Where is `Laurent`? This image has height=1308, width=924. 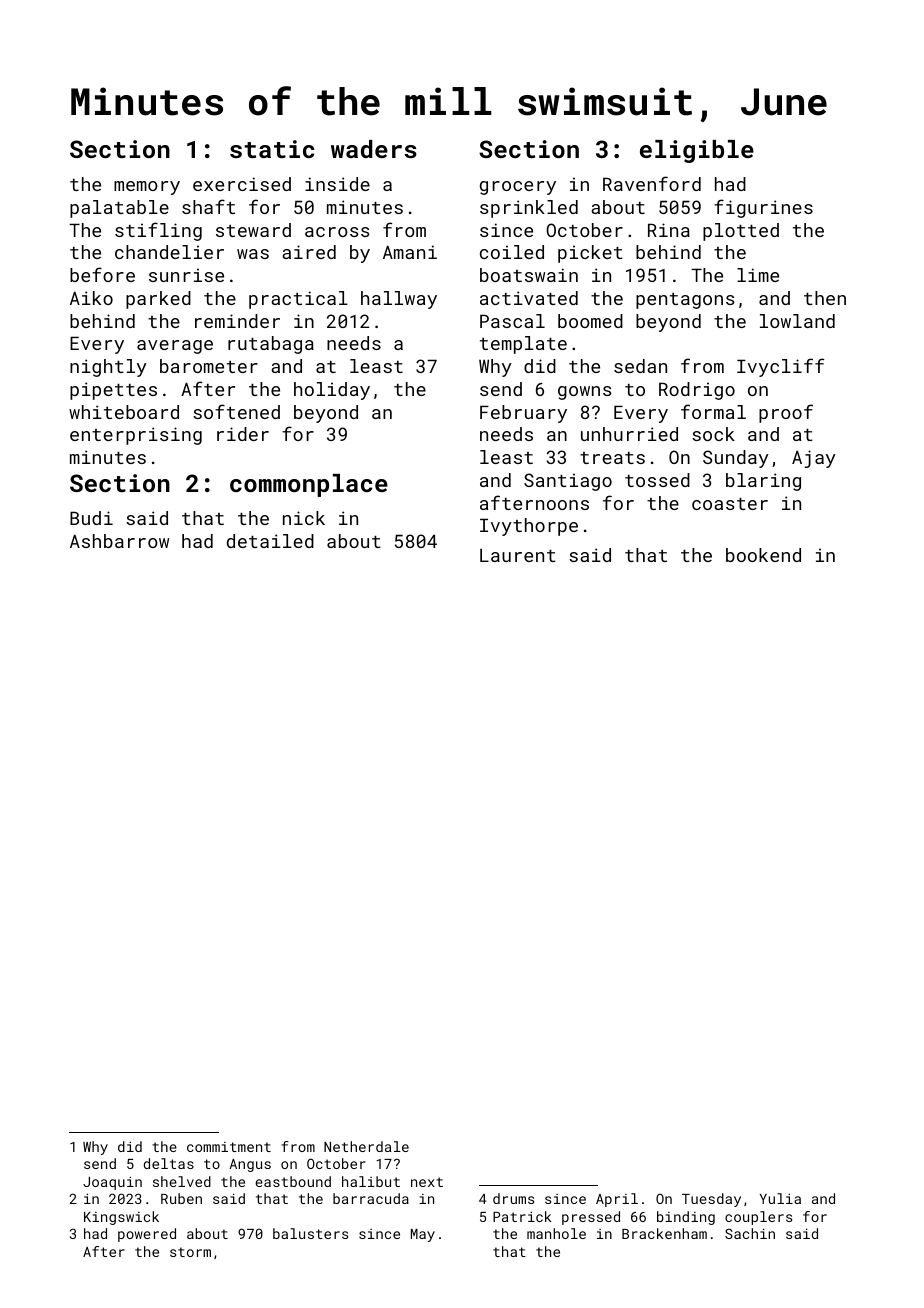 Laurent is located at coordinates (518, 555).
